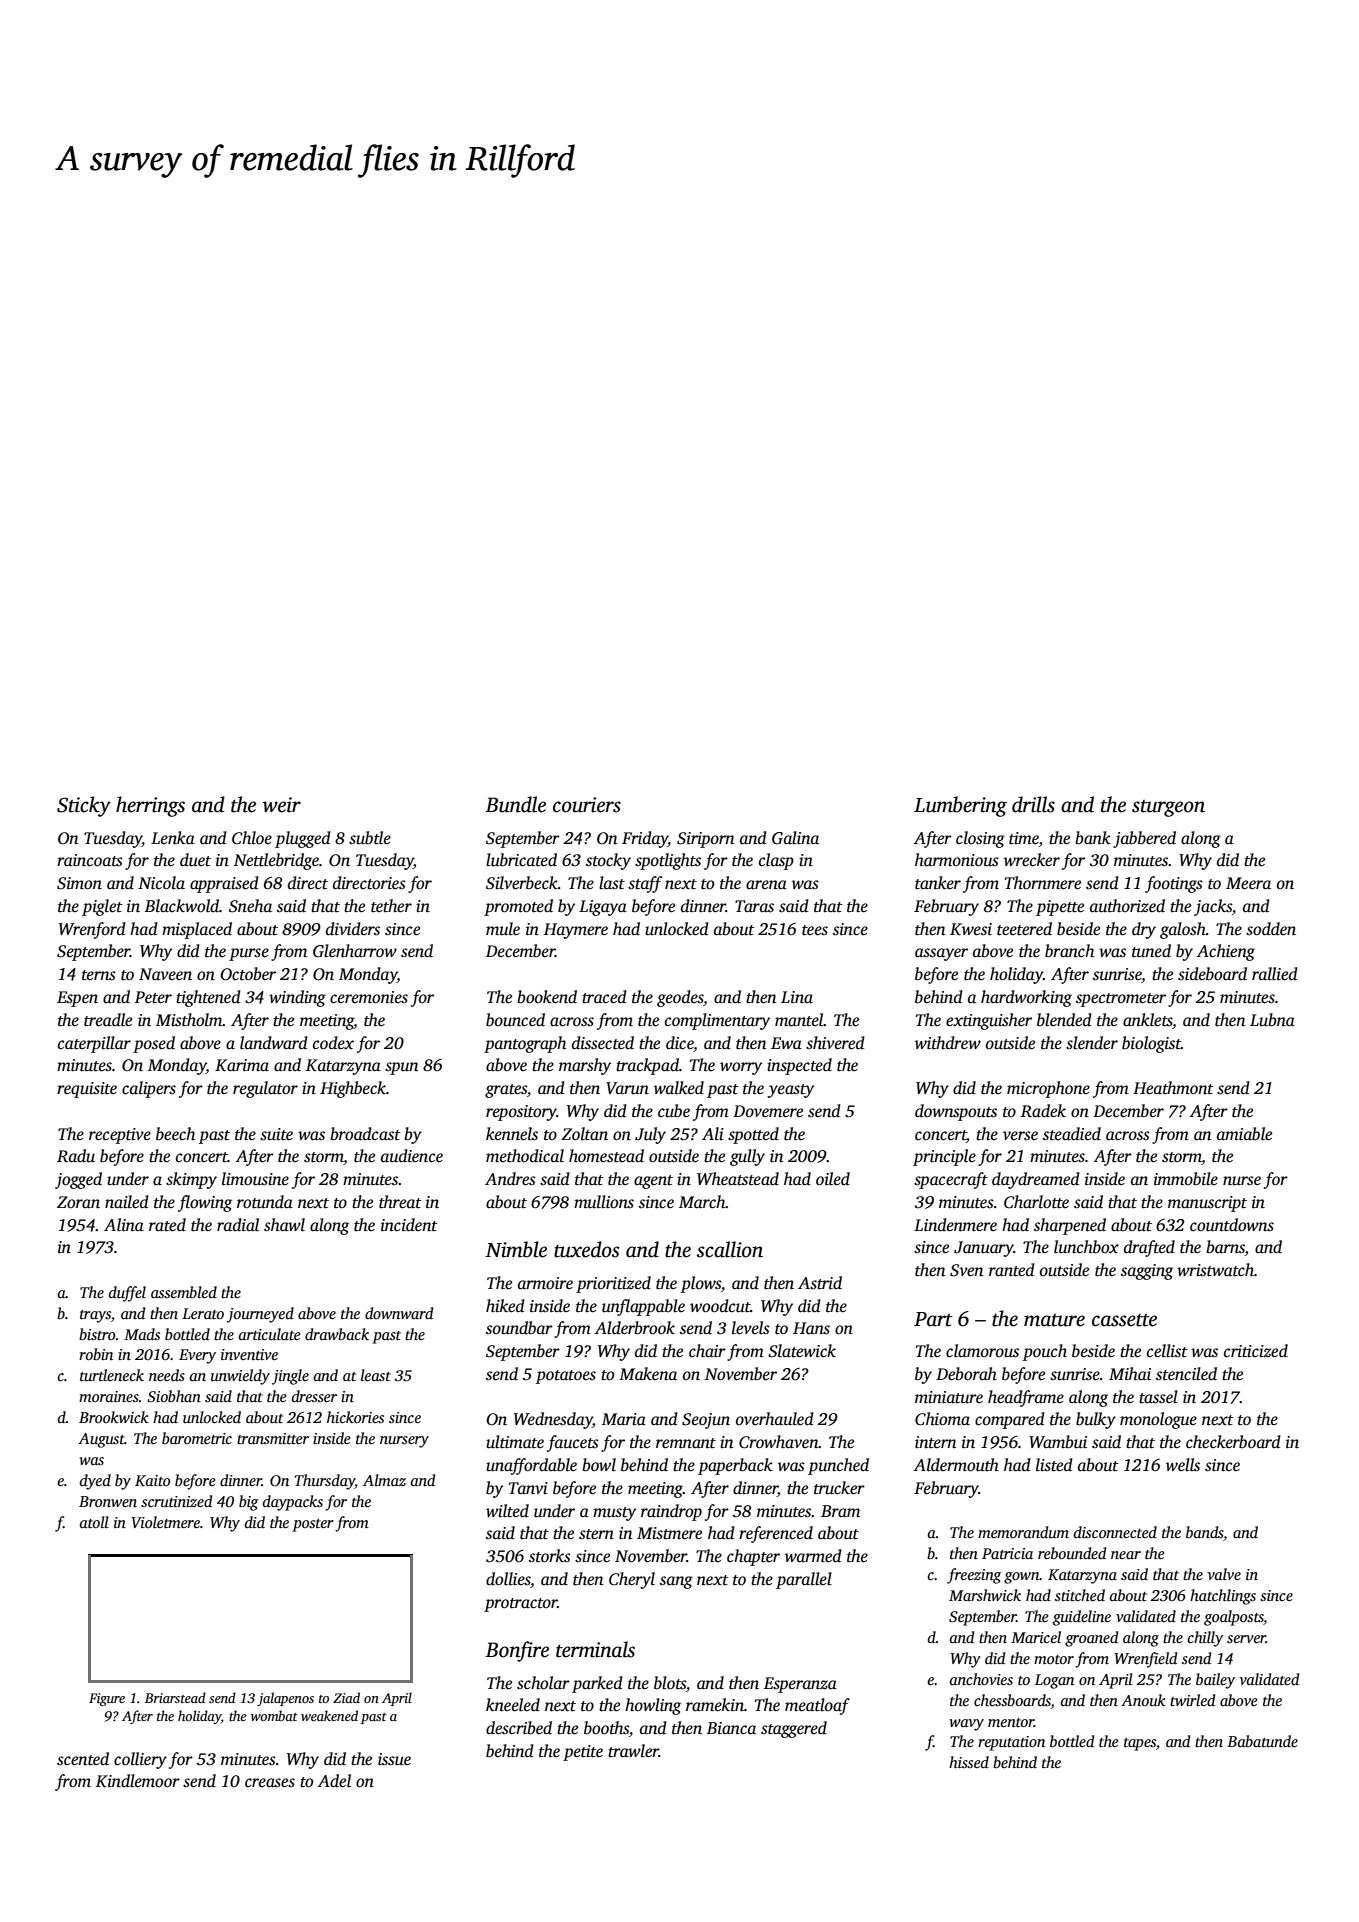  Describe the element at coordinates (776, 861) in the screenshot. I see `clasp` at that location.
